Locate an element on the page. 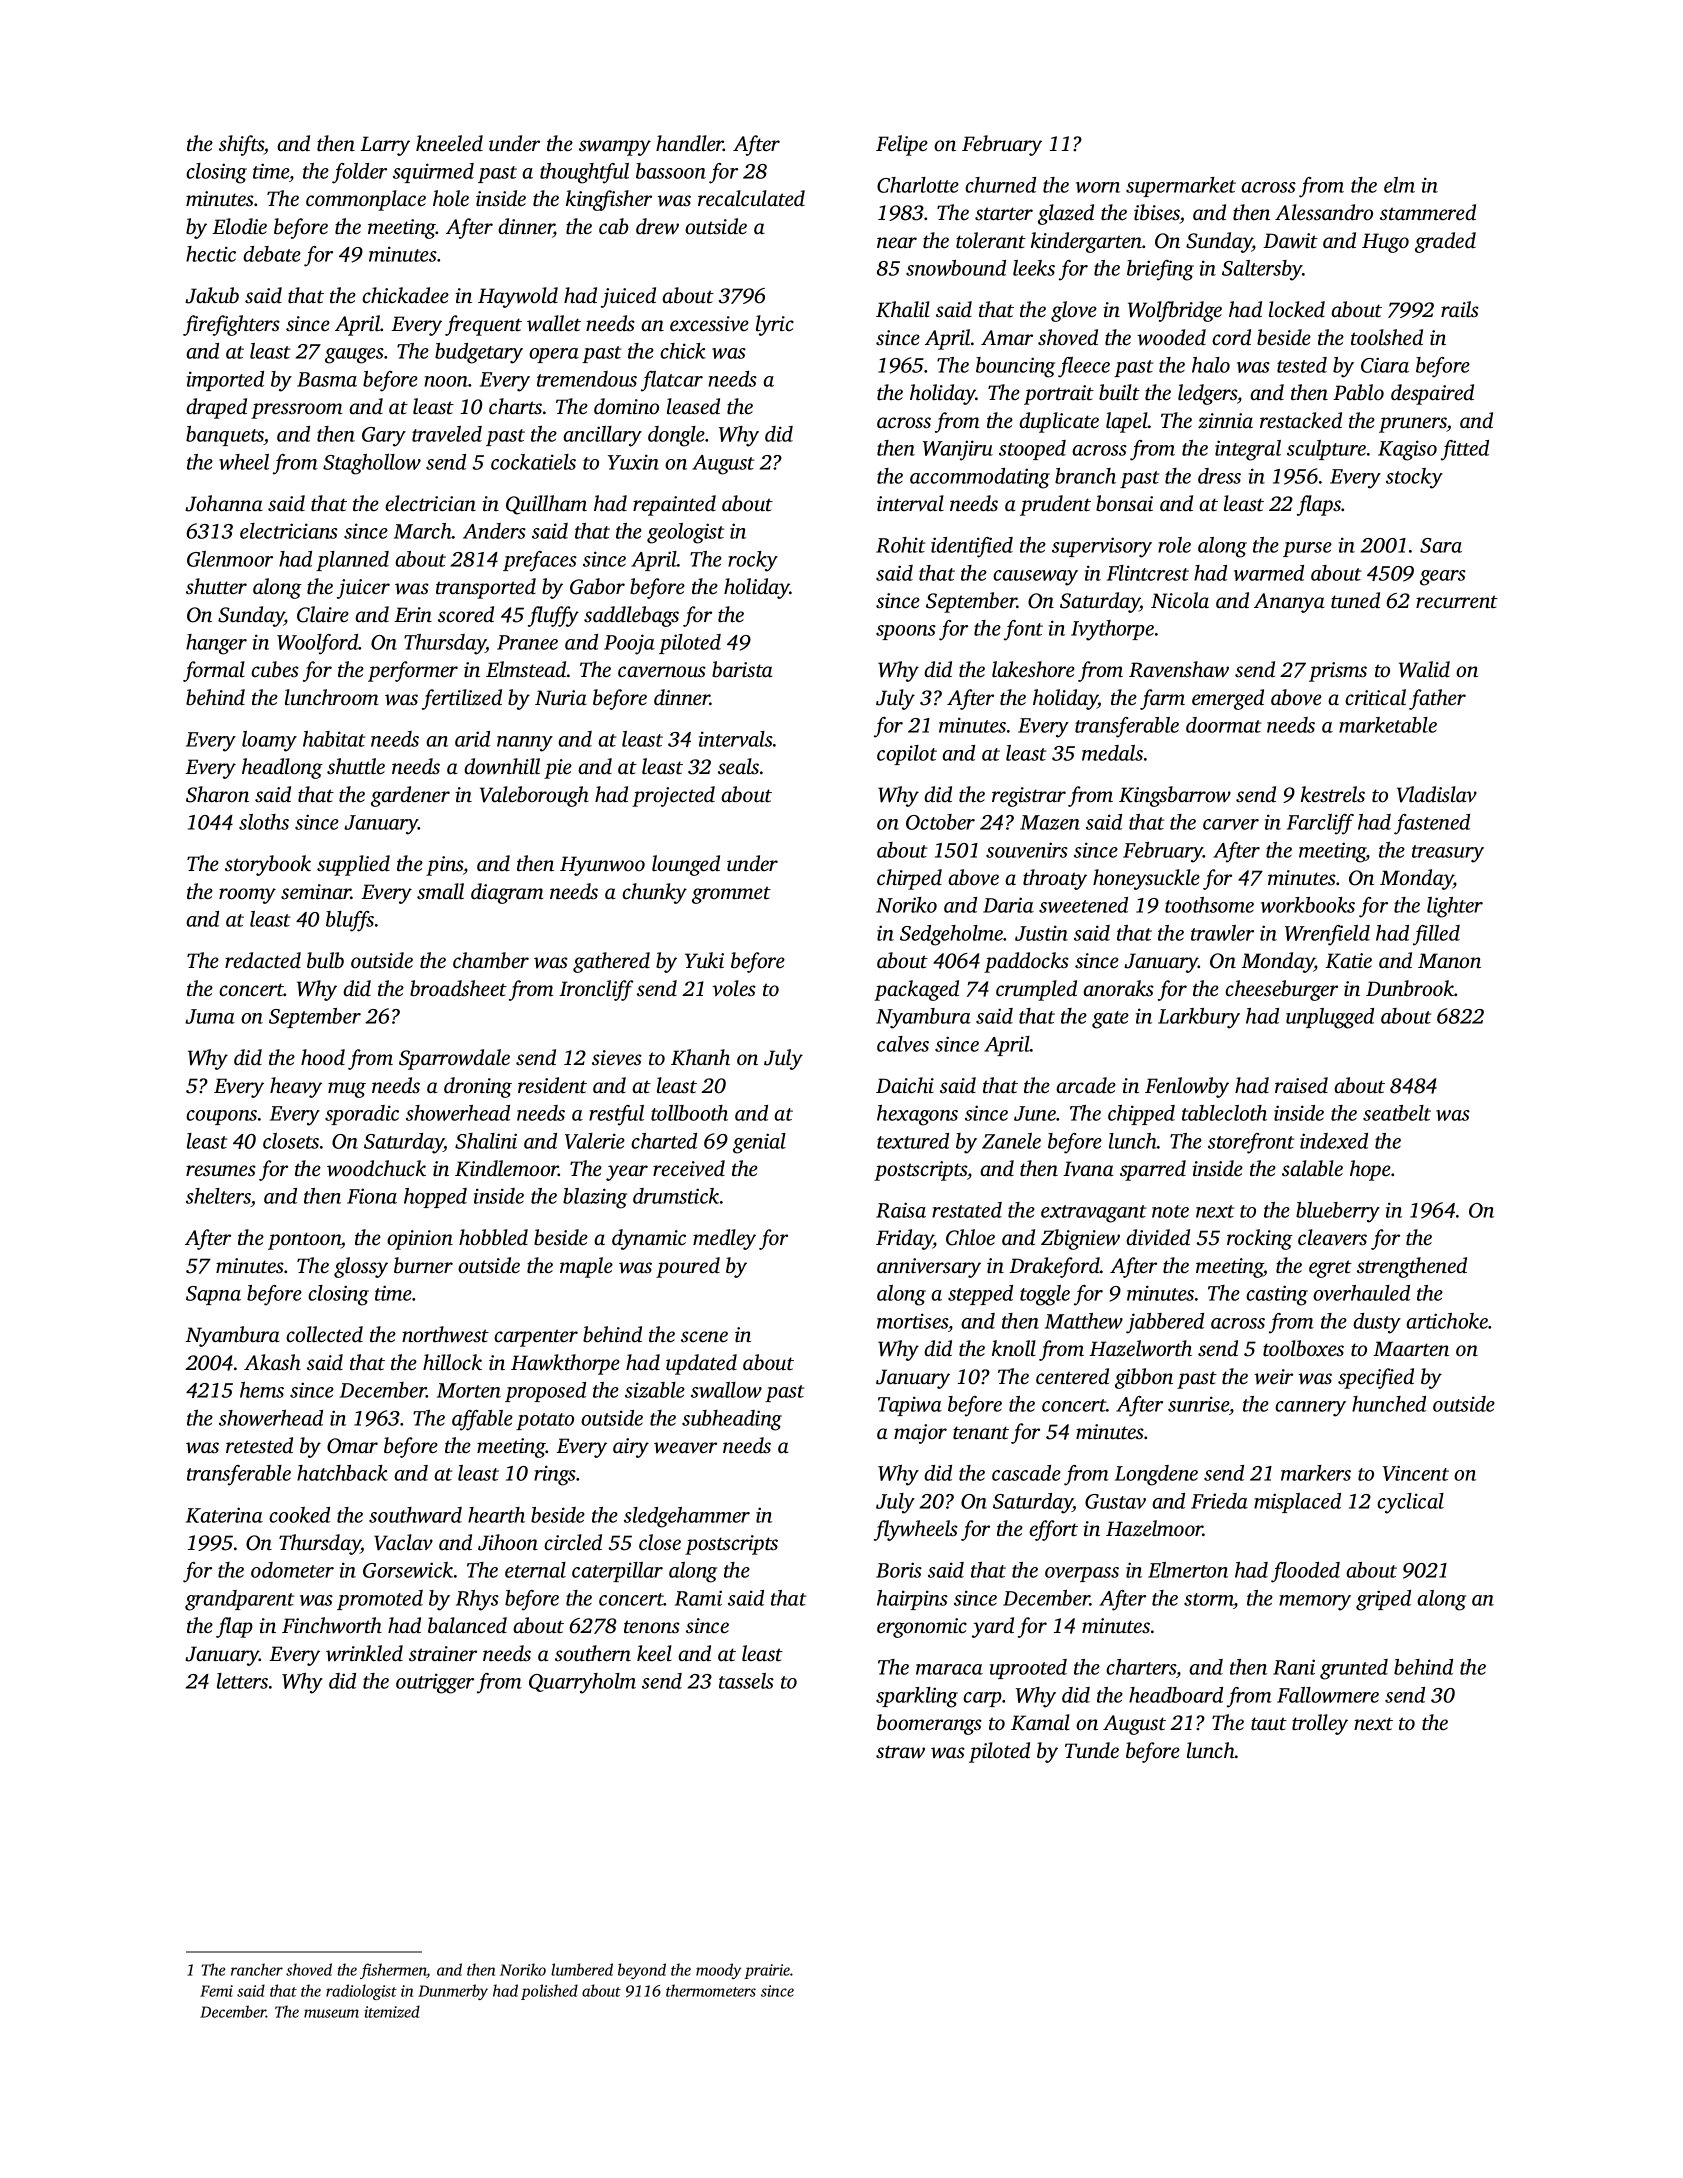 The image size is (1683, 2178). weir is located at coordinates (1273, 1377).
